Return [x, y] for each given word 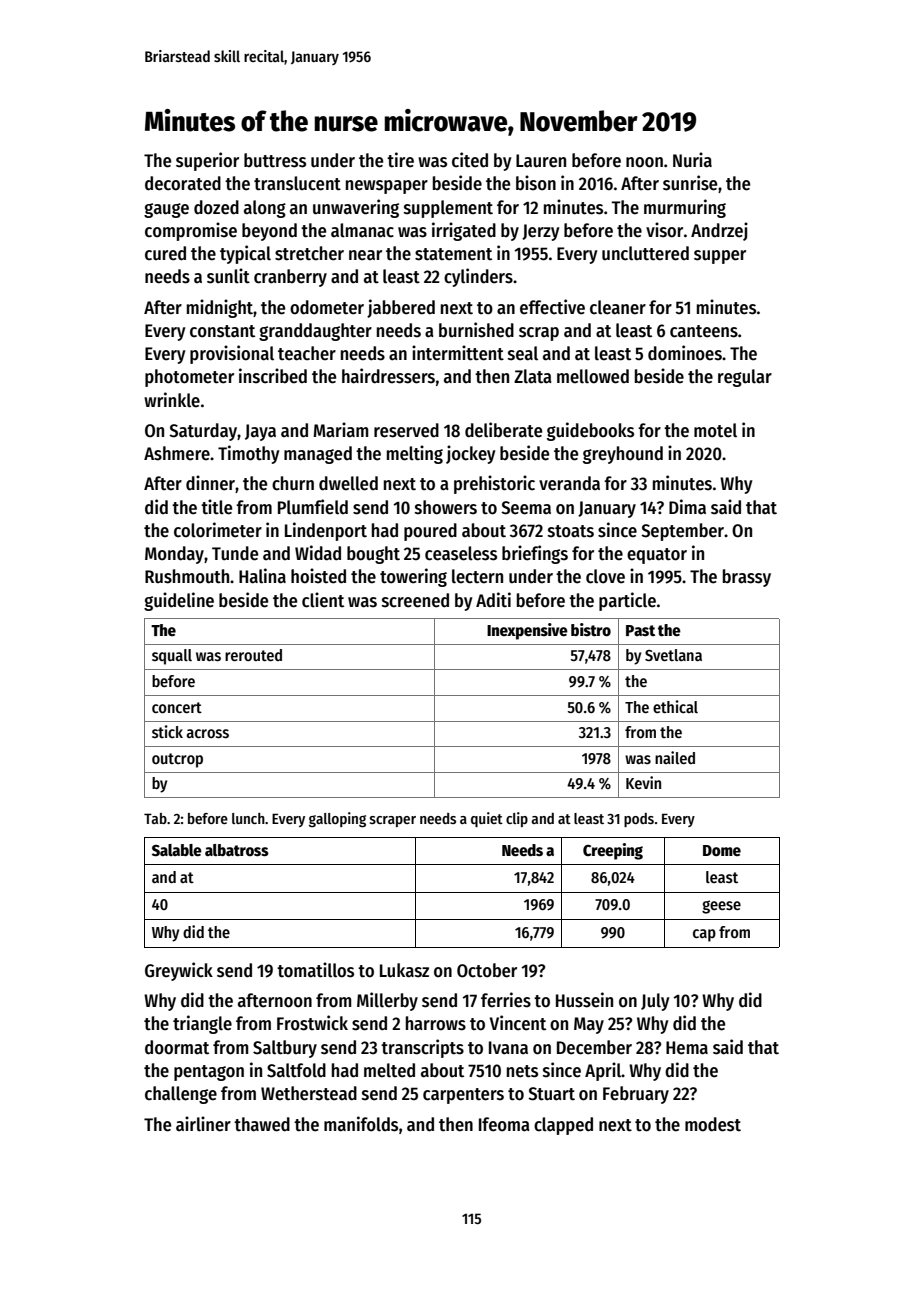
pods [639, 820]
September [682, 532]
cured [165, 253]
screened [415, 600]
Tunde [235, 553]
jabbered [401, 308]
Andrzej [719, 231]
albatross [237, 850]
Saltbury [285, 1049]
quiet [487, 819]
